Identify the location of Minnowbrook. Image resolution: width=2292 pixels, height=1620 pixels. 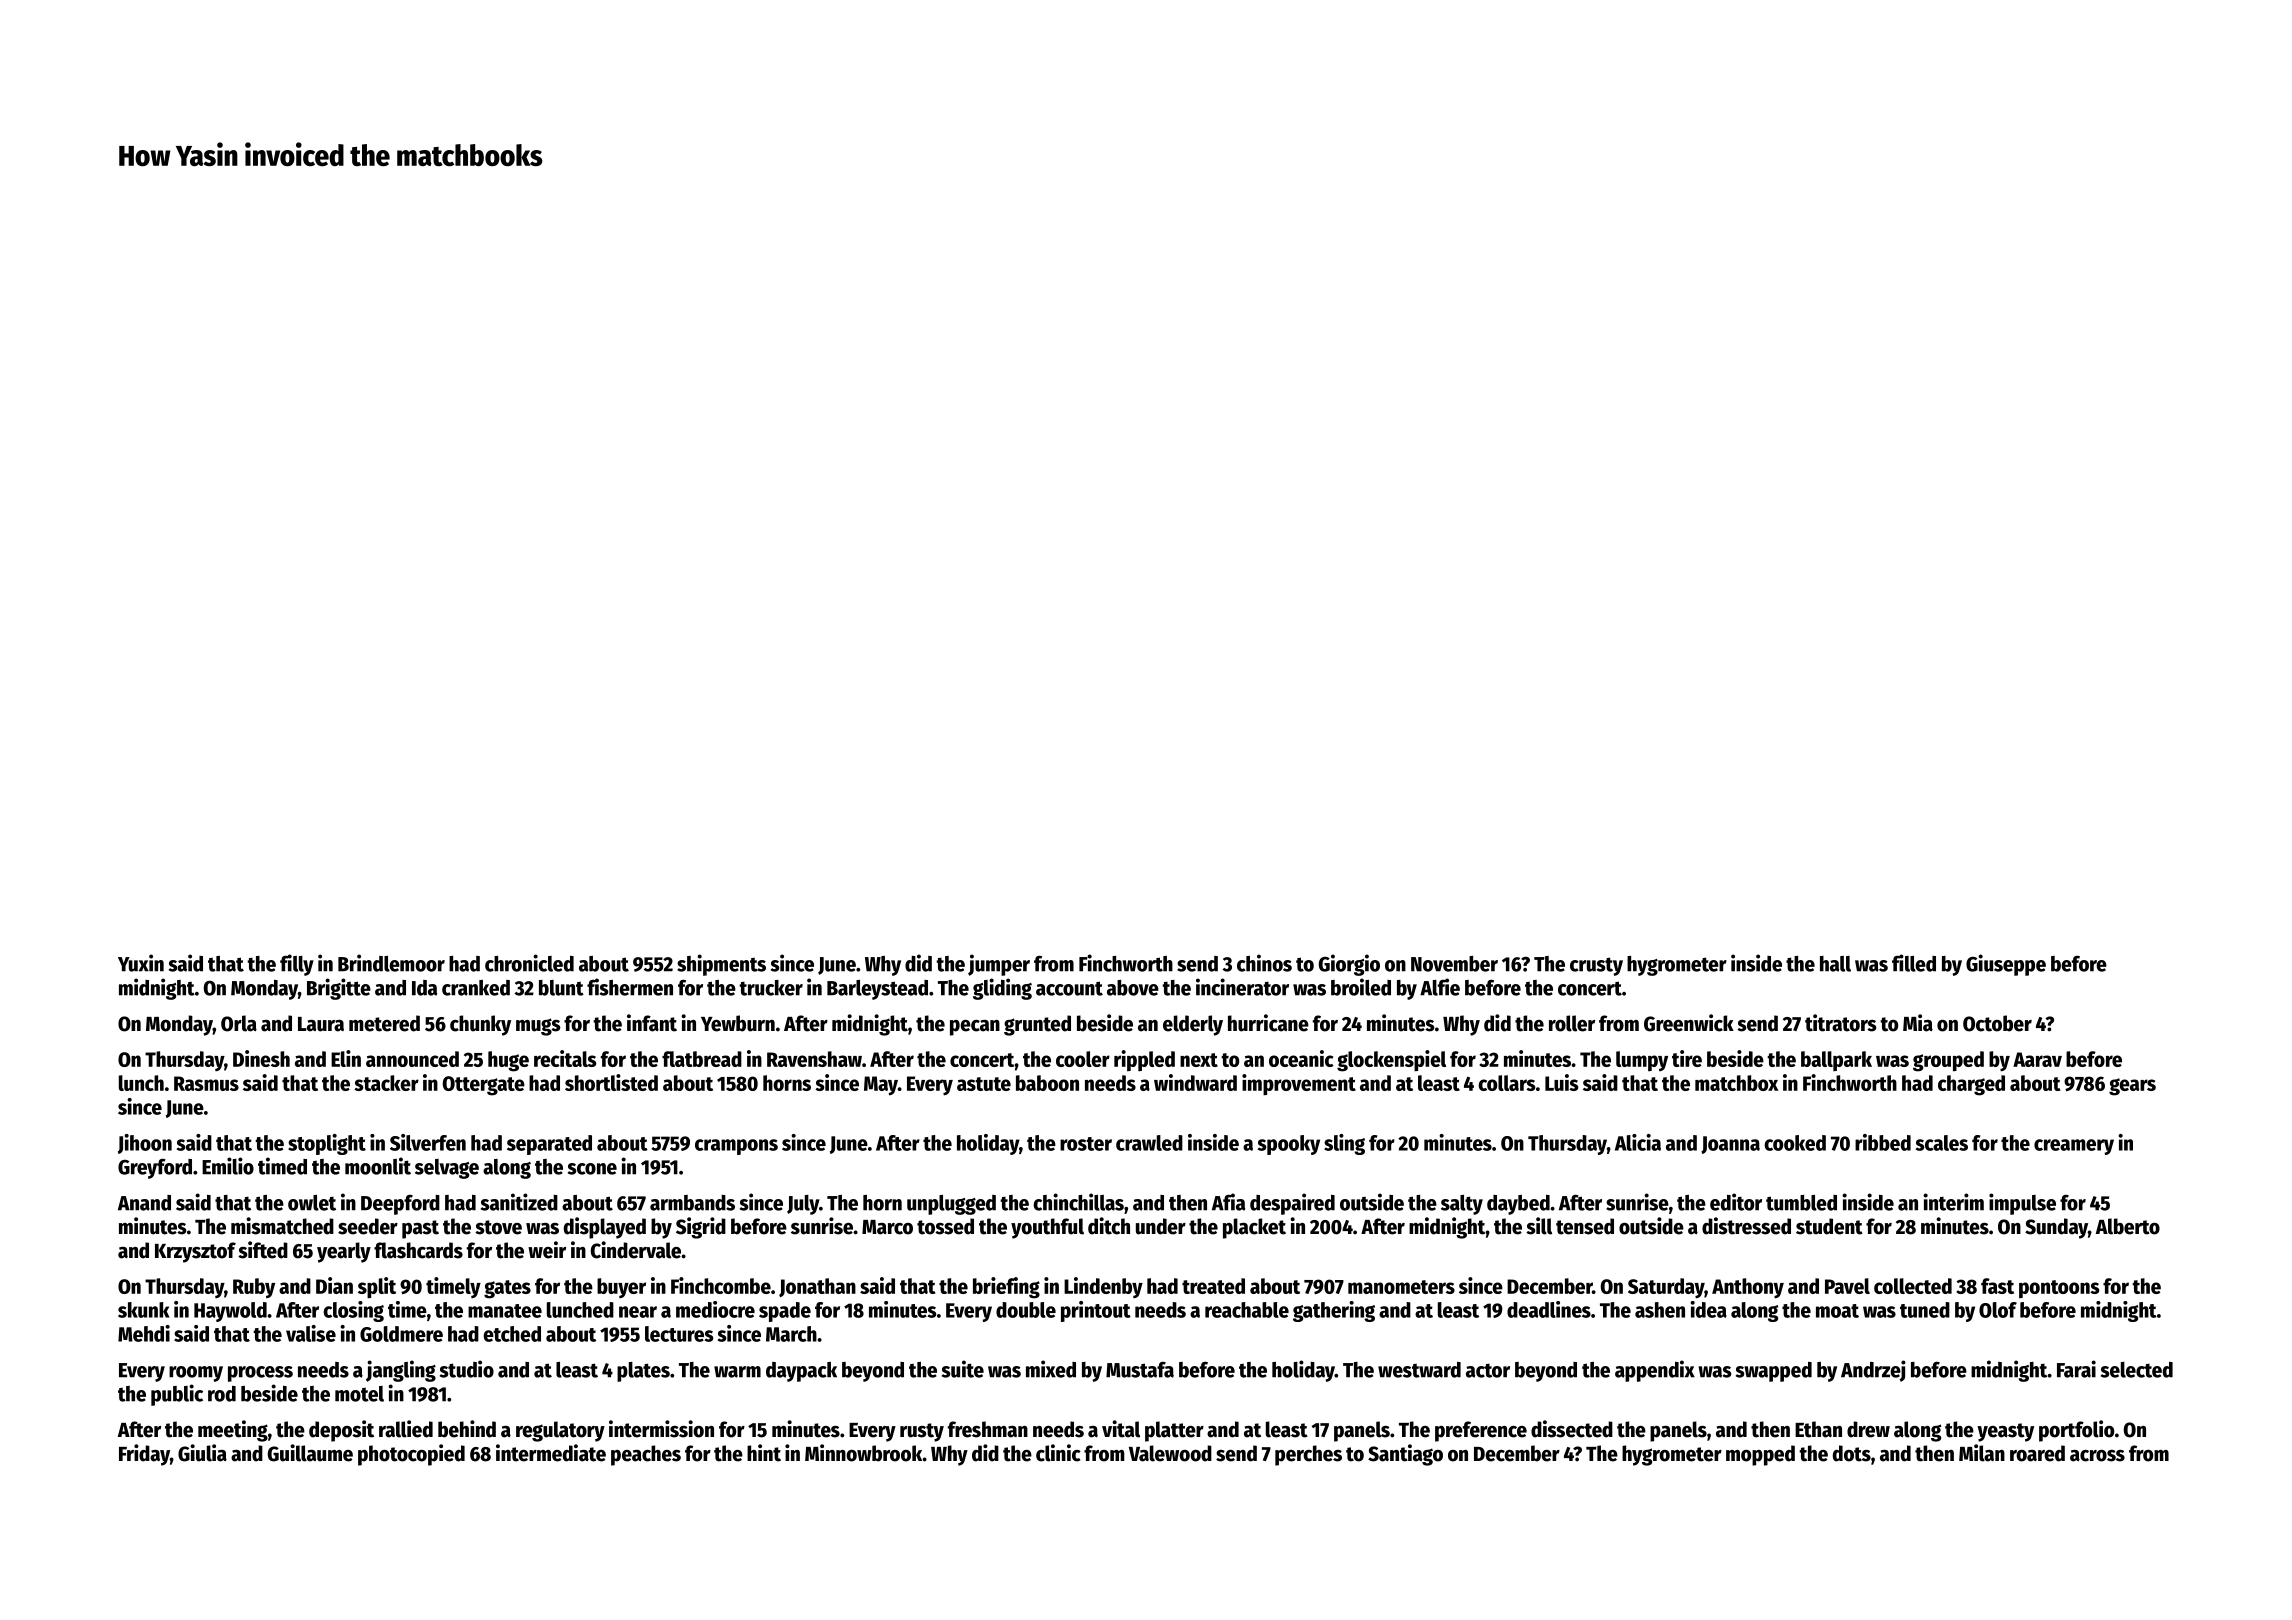
(864, 1453).
